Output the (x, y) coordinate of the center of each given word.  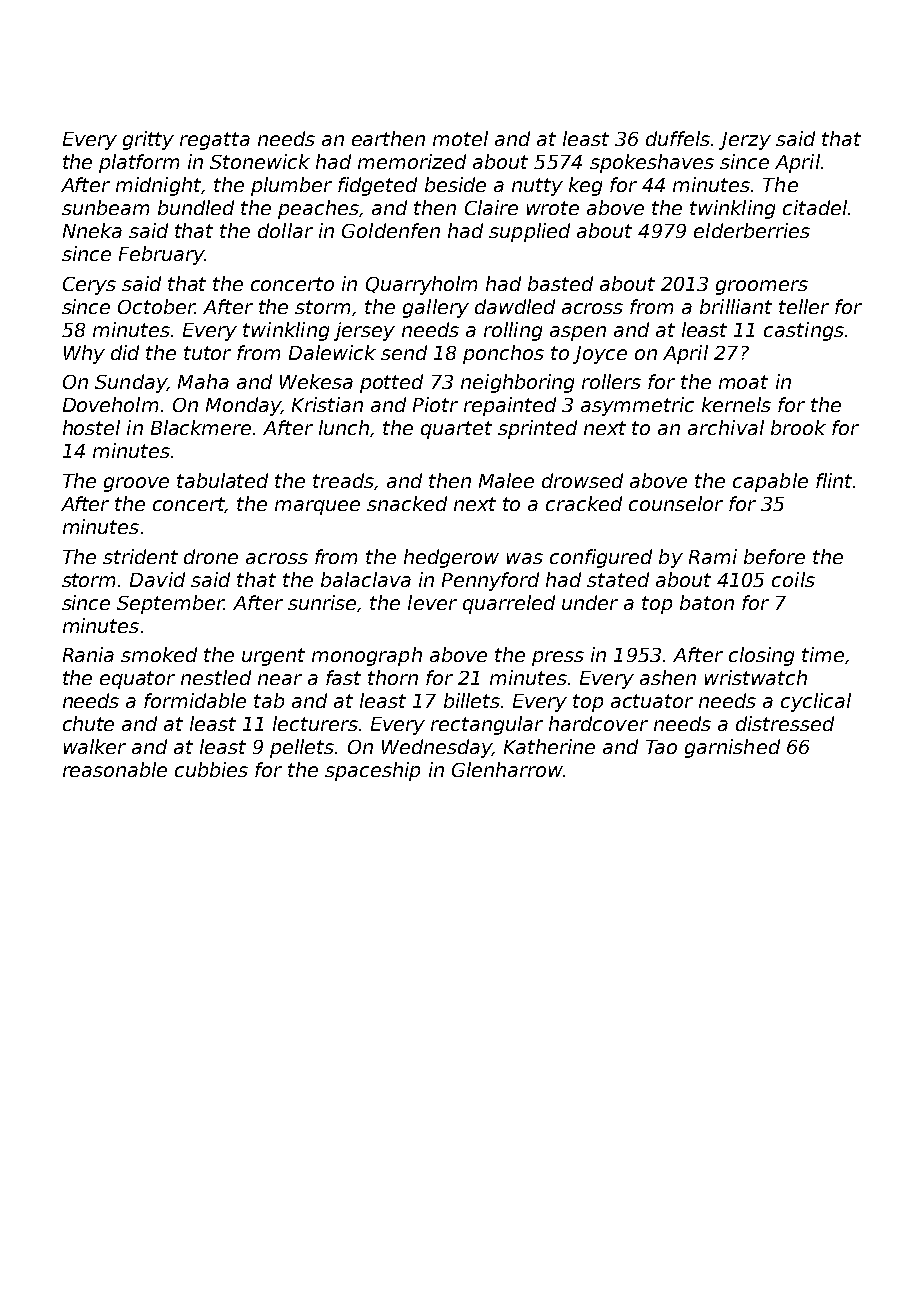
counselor (676, 503)
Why (84, 354)
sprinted (537, 429)
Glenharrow (507, 769)
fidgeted (377, 186)
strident (140, 556)
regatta (215, 141)
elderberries (752, 230)
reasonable (115, 769)
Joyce (600, 355)
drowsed (582, 480)
